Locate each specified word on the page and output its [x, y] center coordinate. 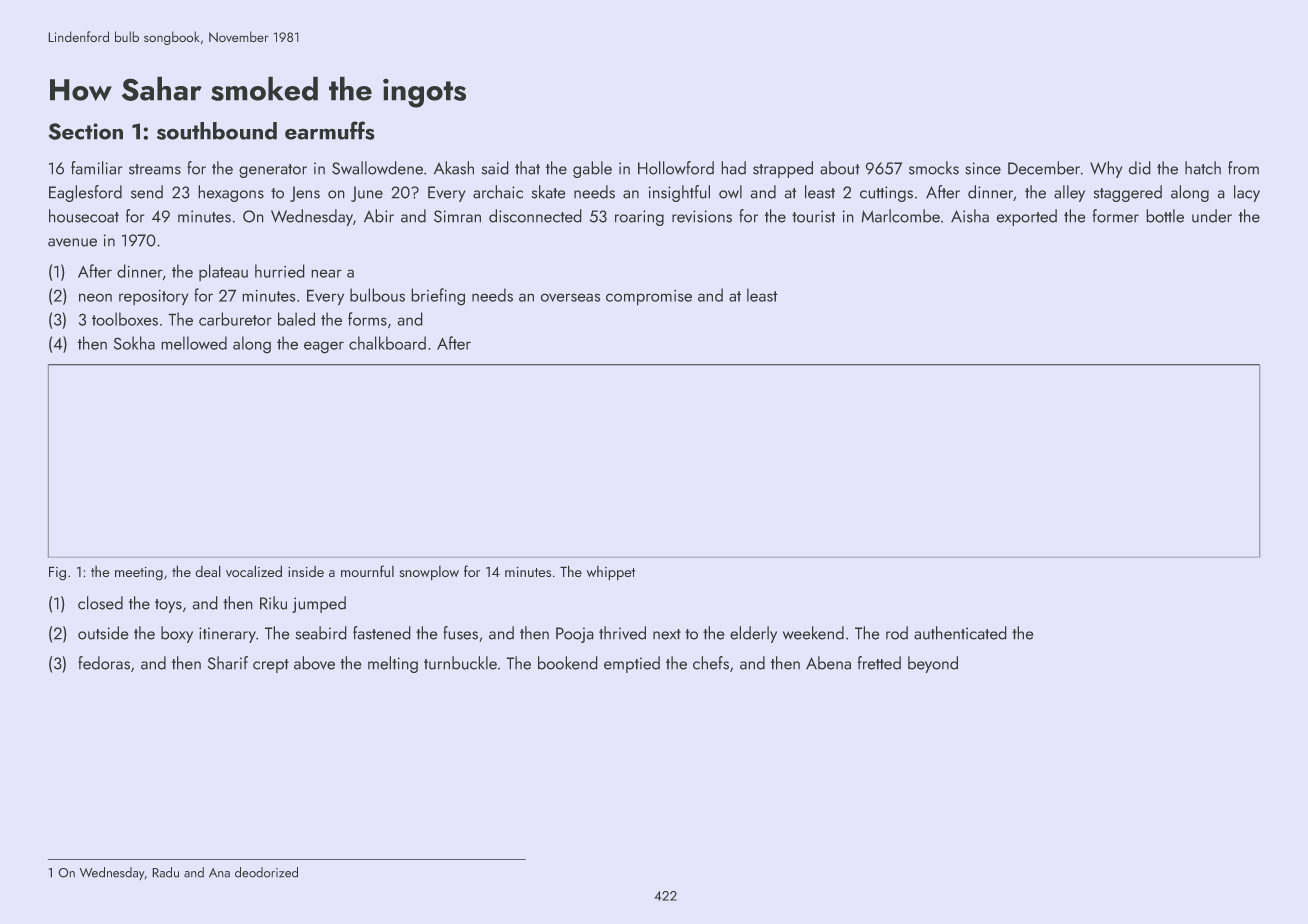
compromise [649, 298]
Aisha [970, 216]
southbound [217, 131]
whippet [610, 573]
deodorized [266, 872]
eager [324, 347]
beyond [933, 664]
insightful [679, 193]
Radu [165, 872]
